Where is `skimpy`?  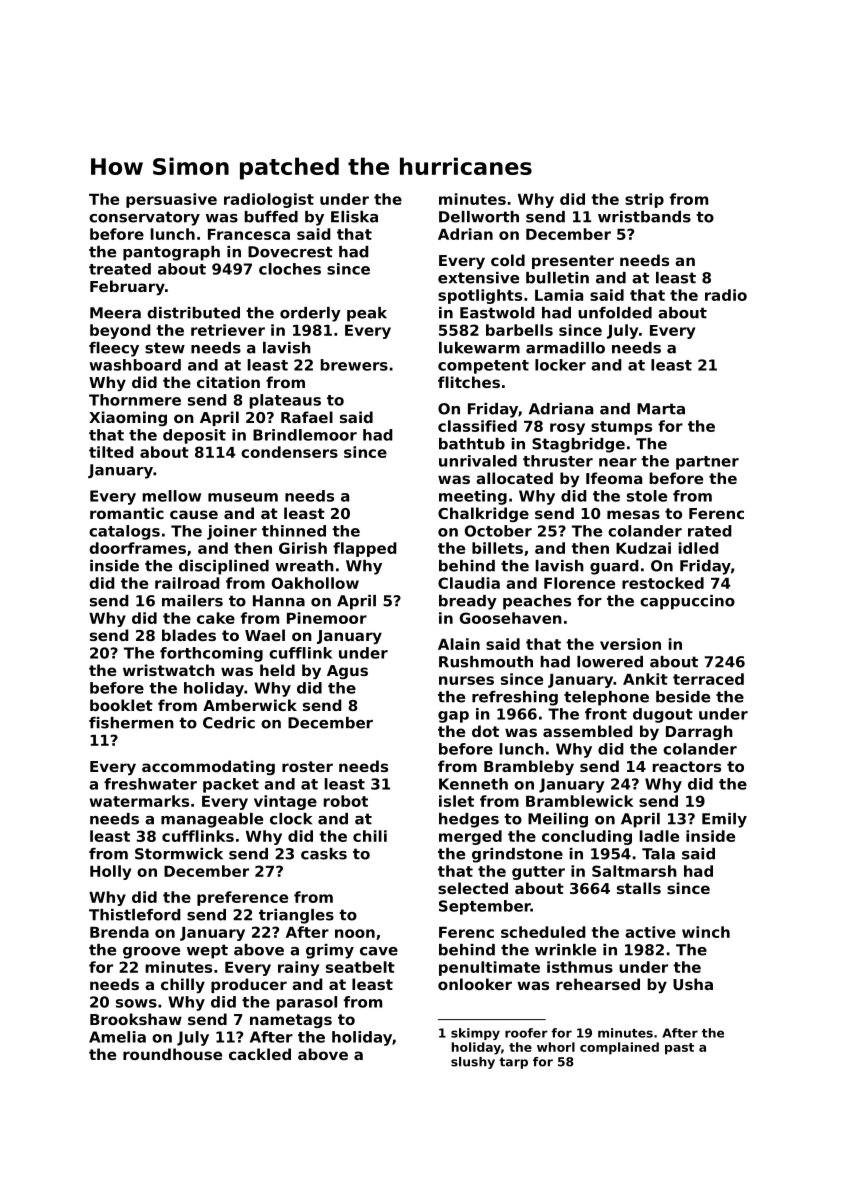 skimpy is located at coordinates (475, 1034).
